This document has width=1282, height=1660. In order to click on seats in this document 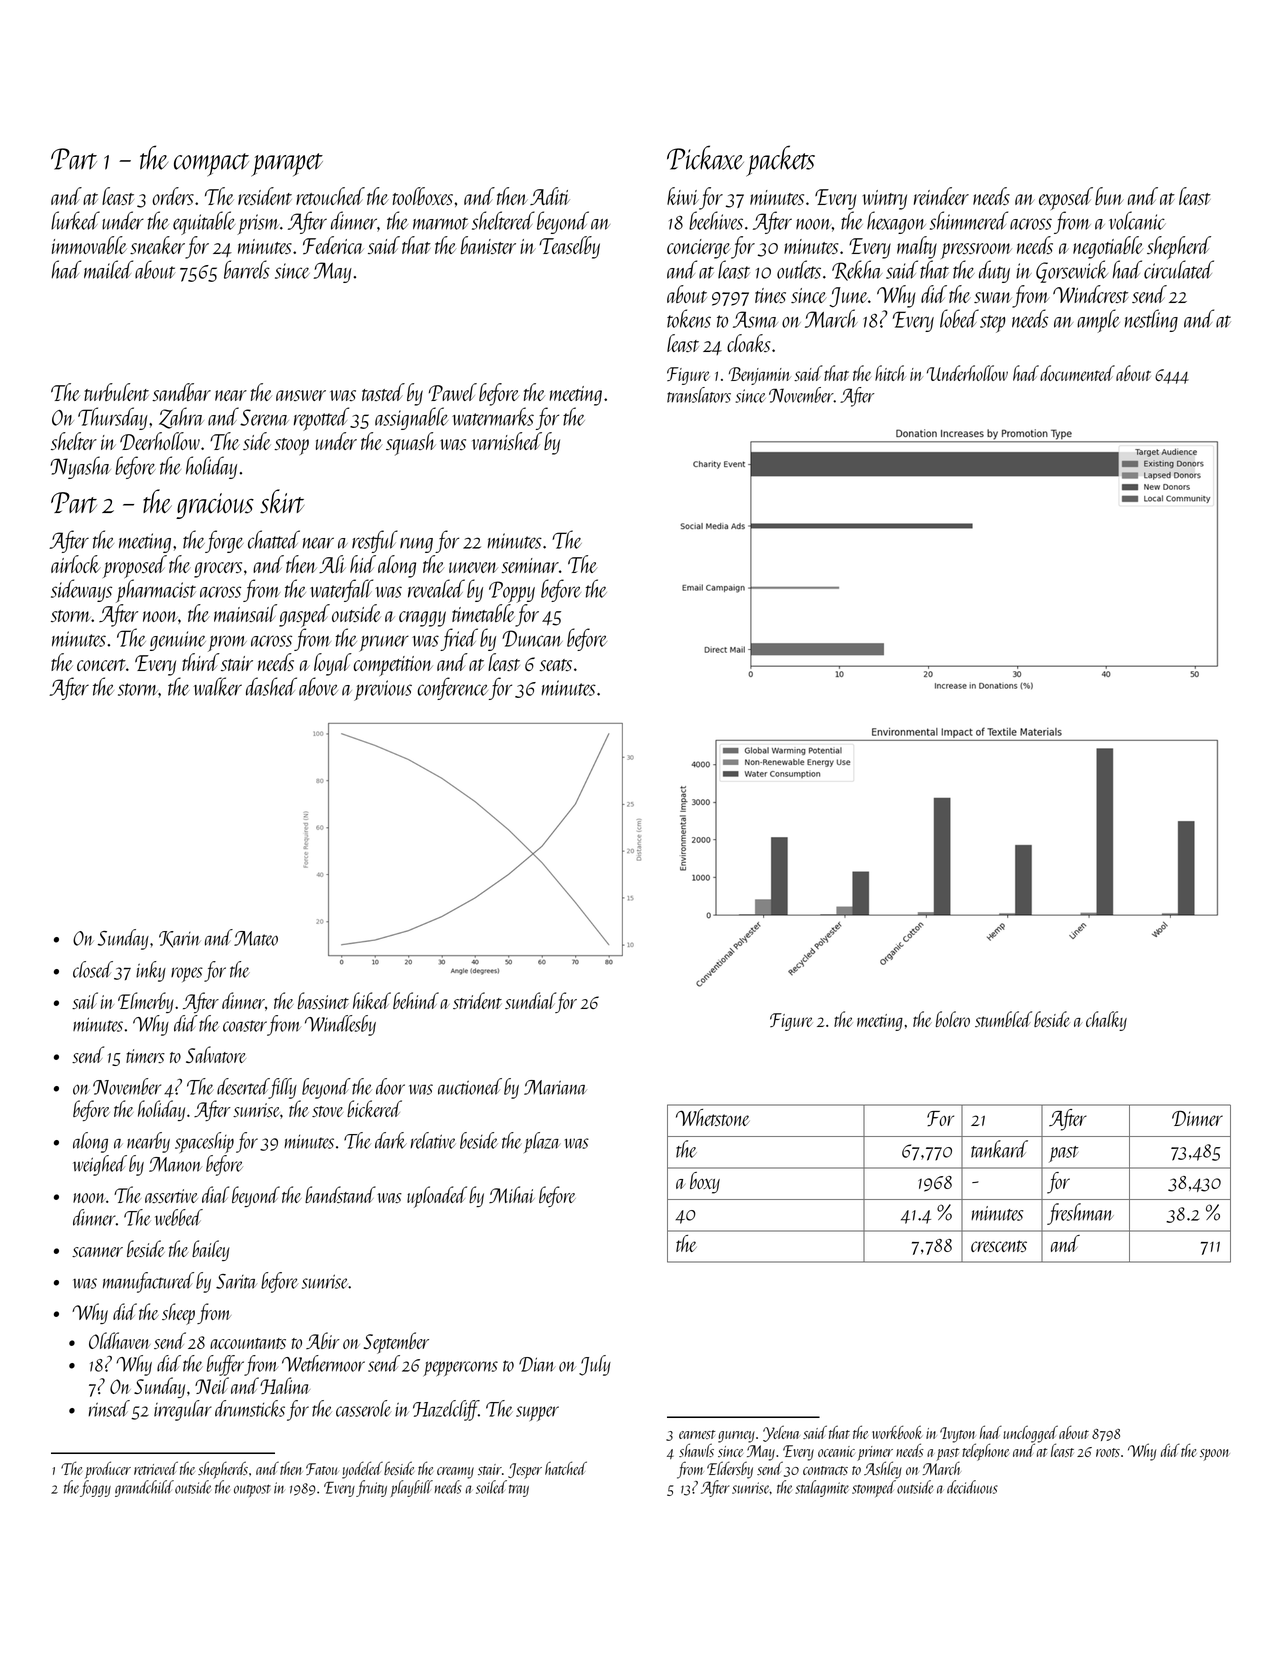, I will do `click(555, 665)`.
